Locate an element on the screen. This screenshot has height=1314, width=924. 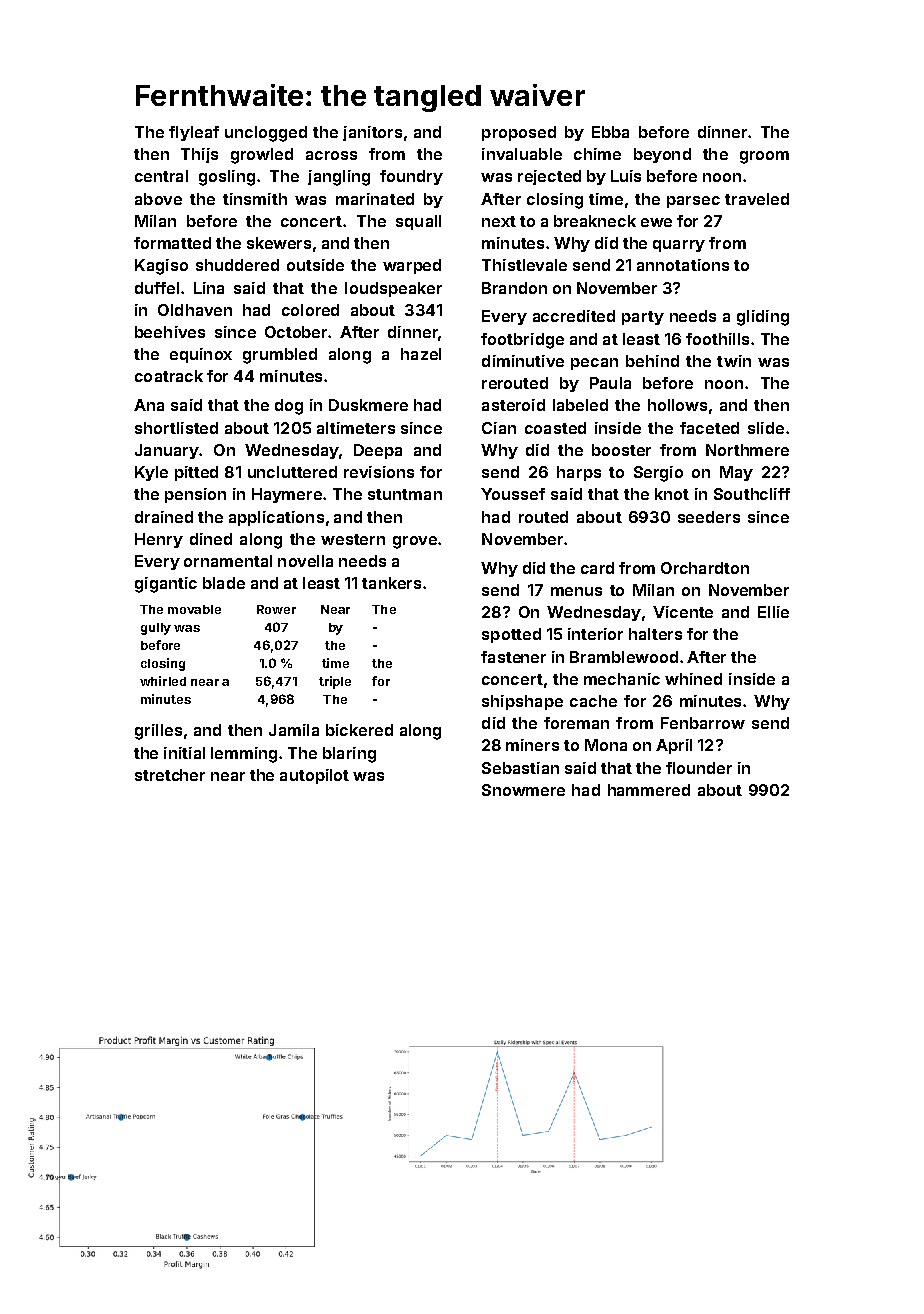
shipshape is located at coordinates (522, 702).
